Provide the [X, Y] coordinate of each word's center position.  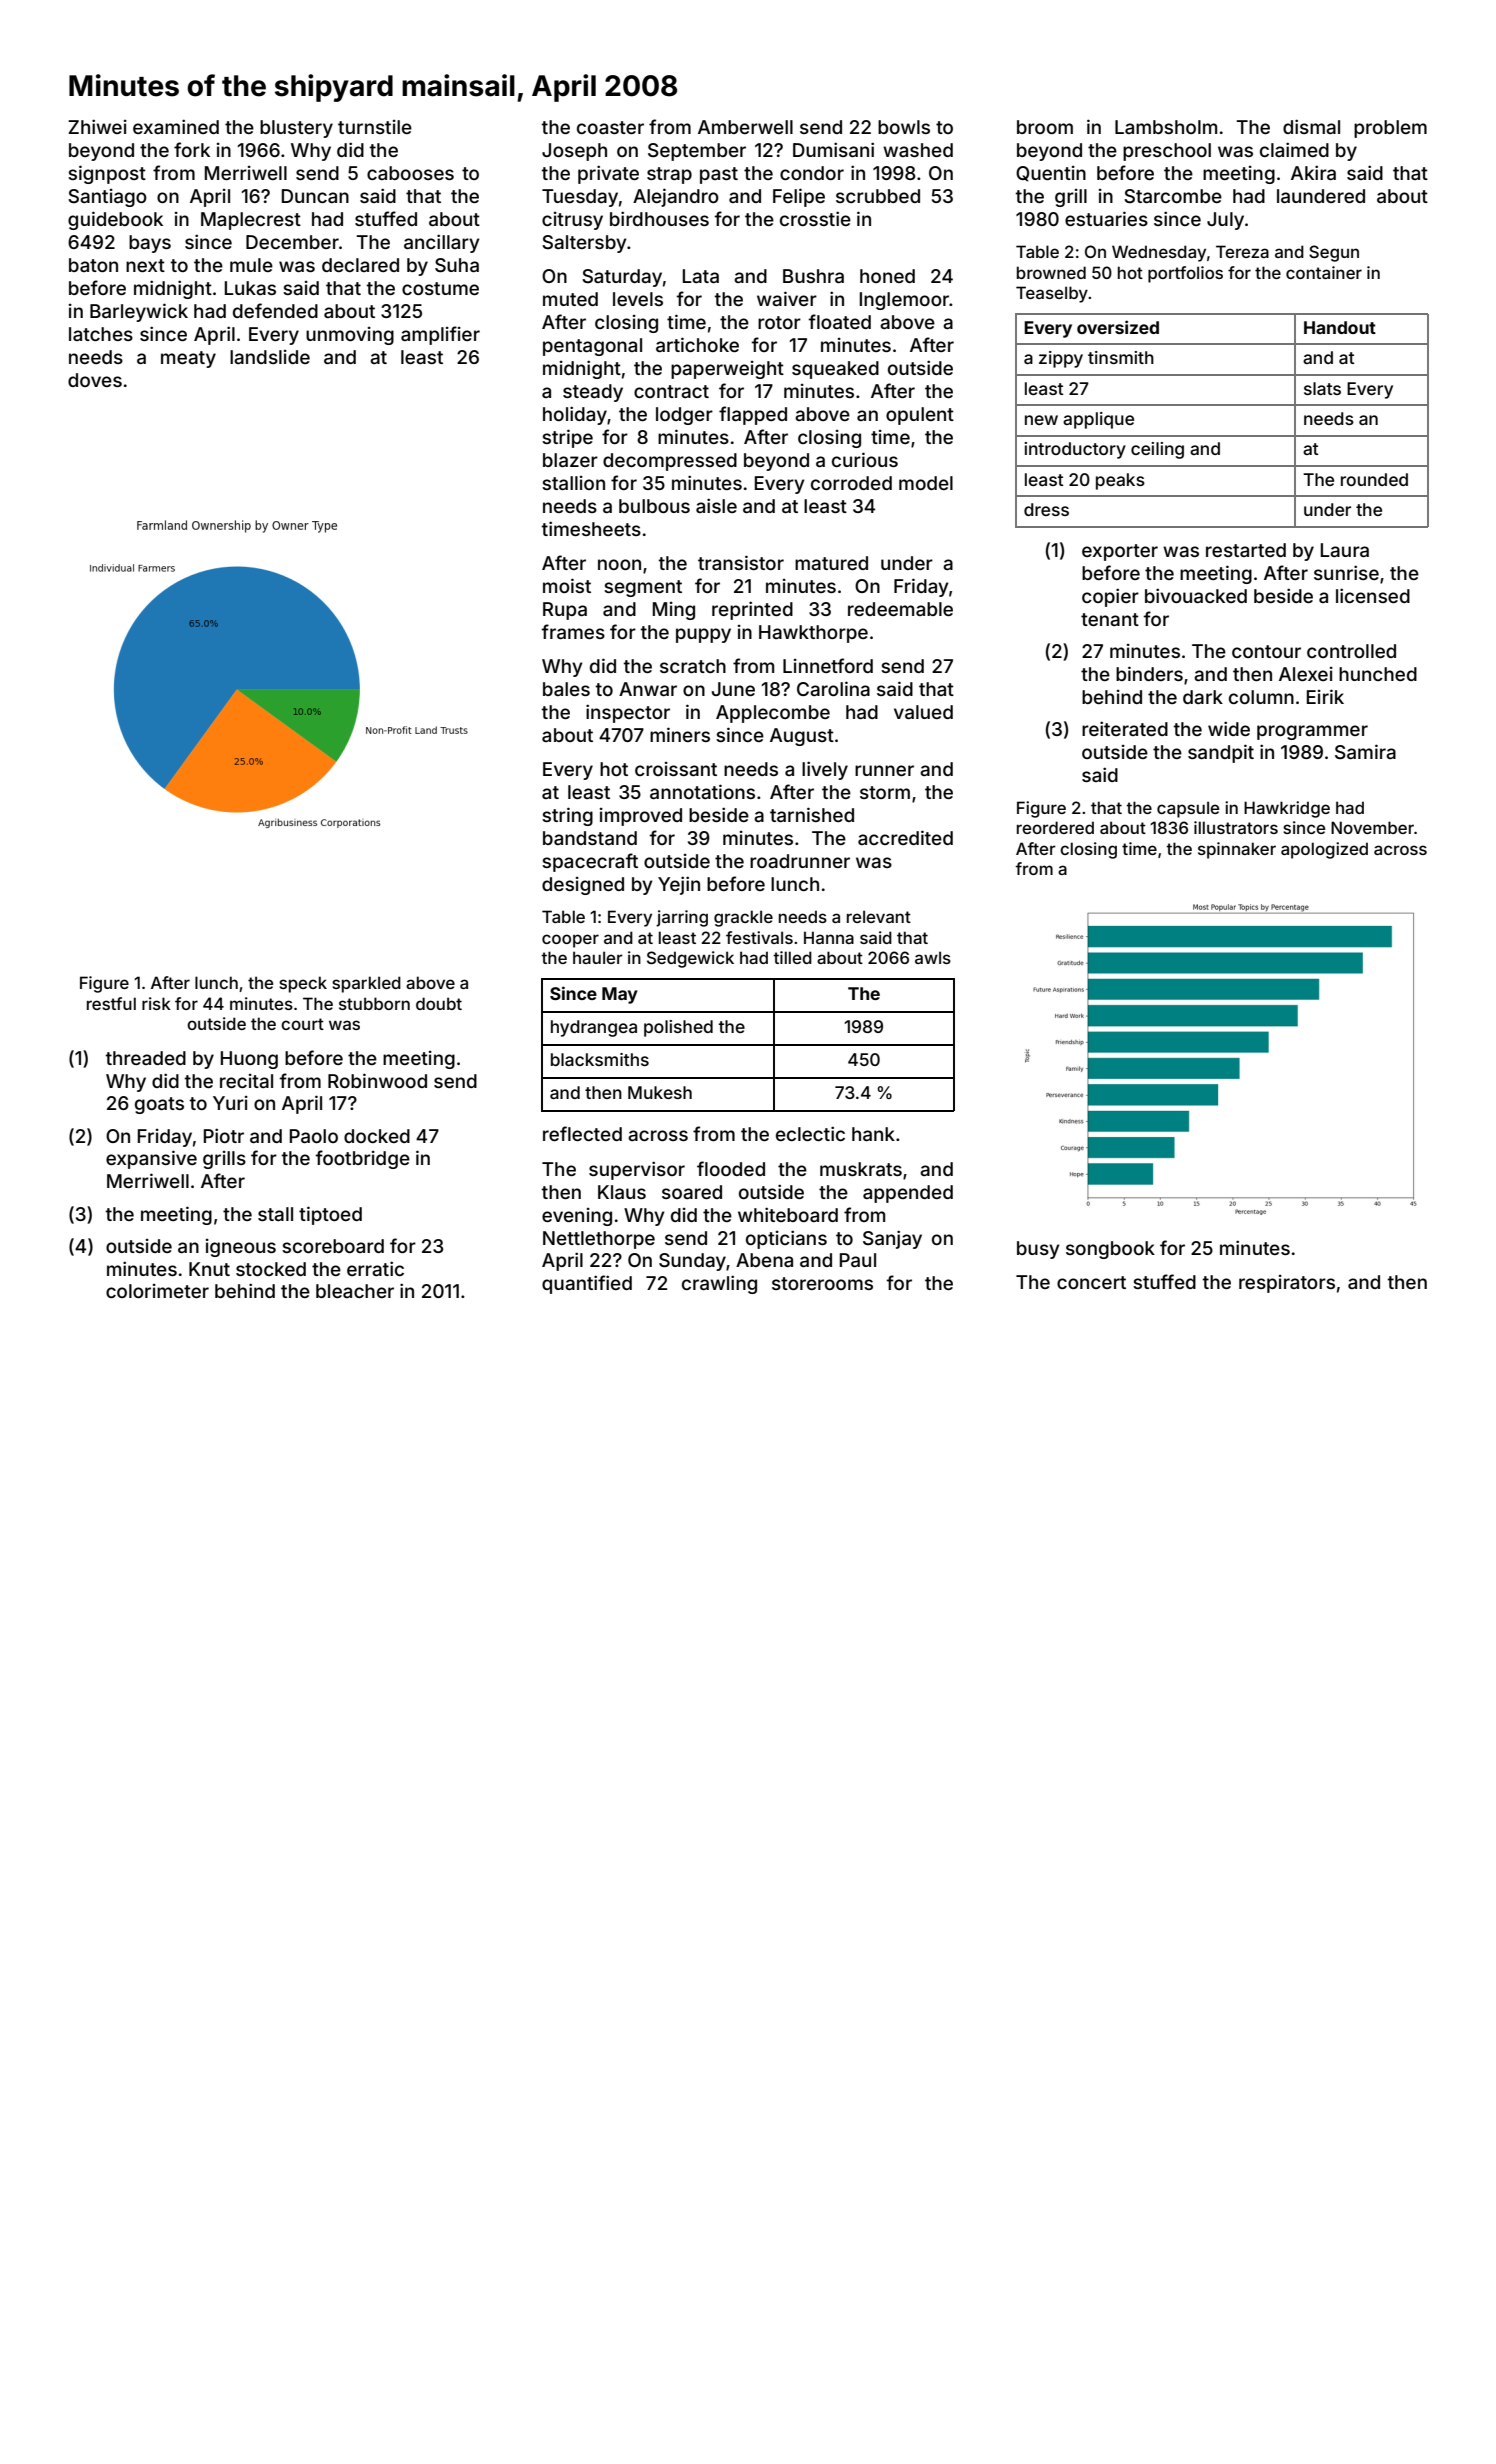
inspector [628, 713]
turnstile [375, 127]
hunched [1378, 674]
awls [933, 957]
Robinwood [377, 1080]
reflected [582, 1133]
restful [111, 1003]
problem [1390, 129]
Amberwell [745, 127]
